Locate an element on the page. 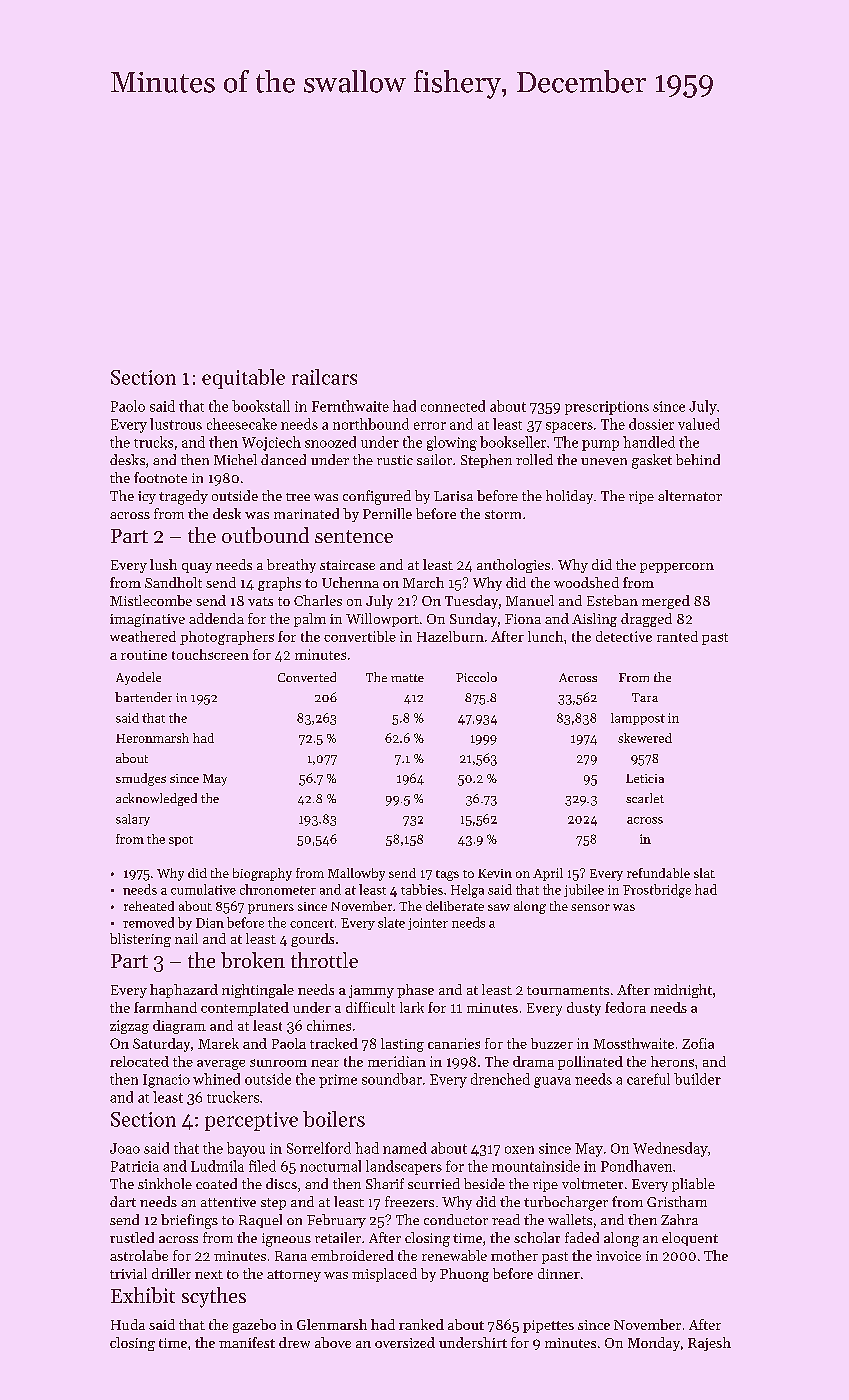  Paolo is located at coordinates (128, 406).
